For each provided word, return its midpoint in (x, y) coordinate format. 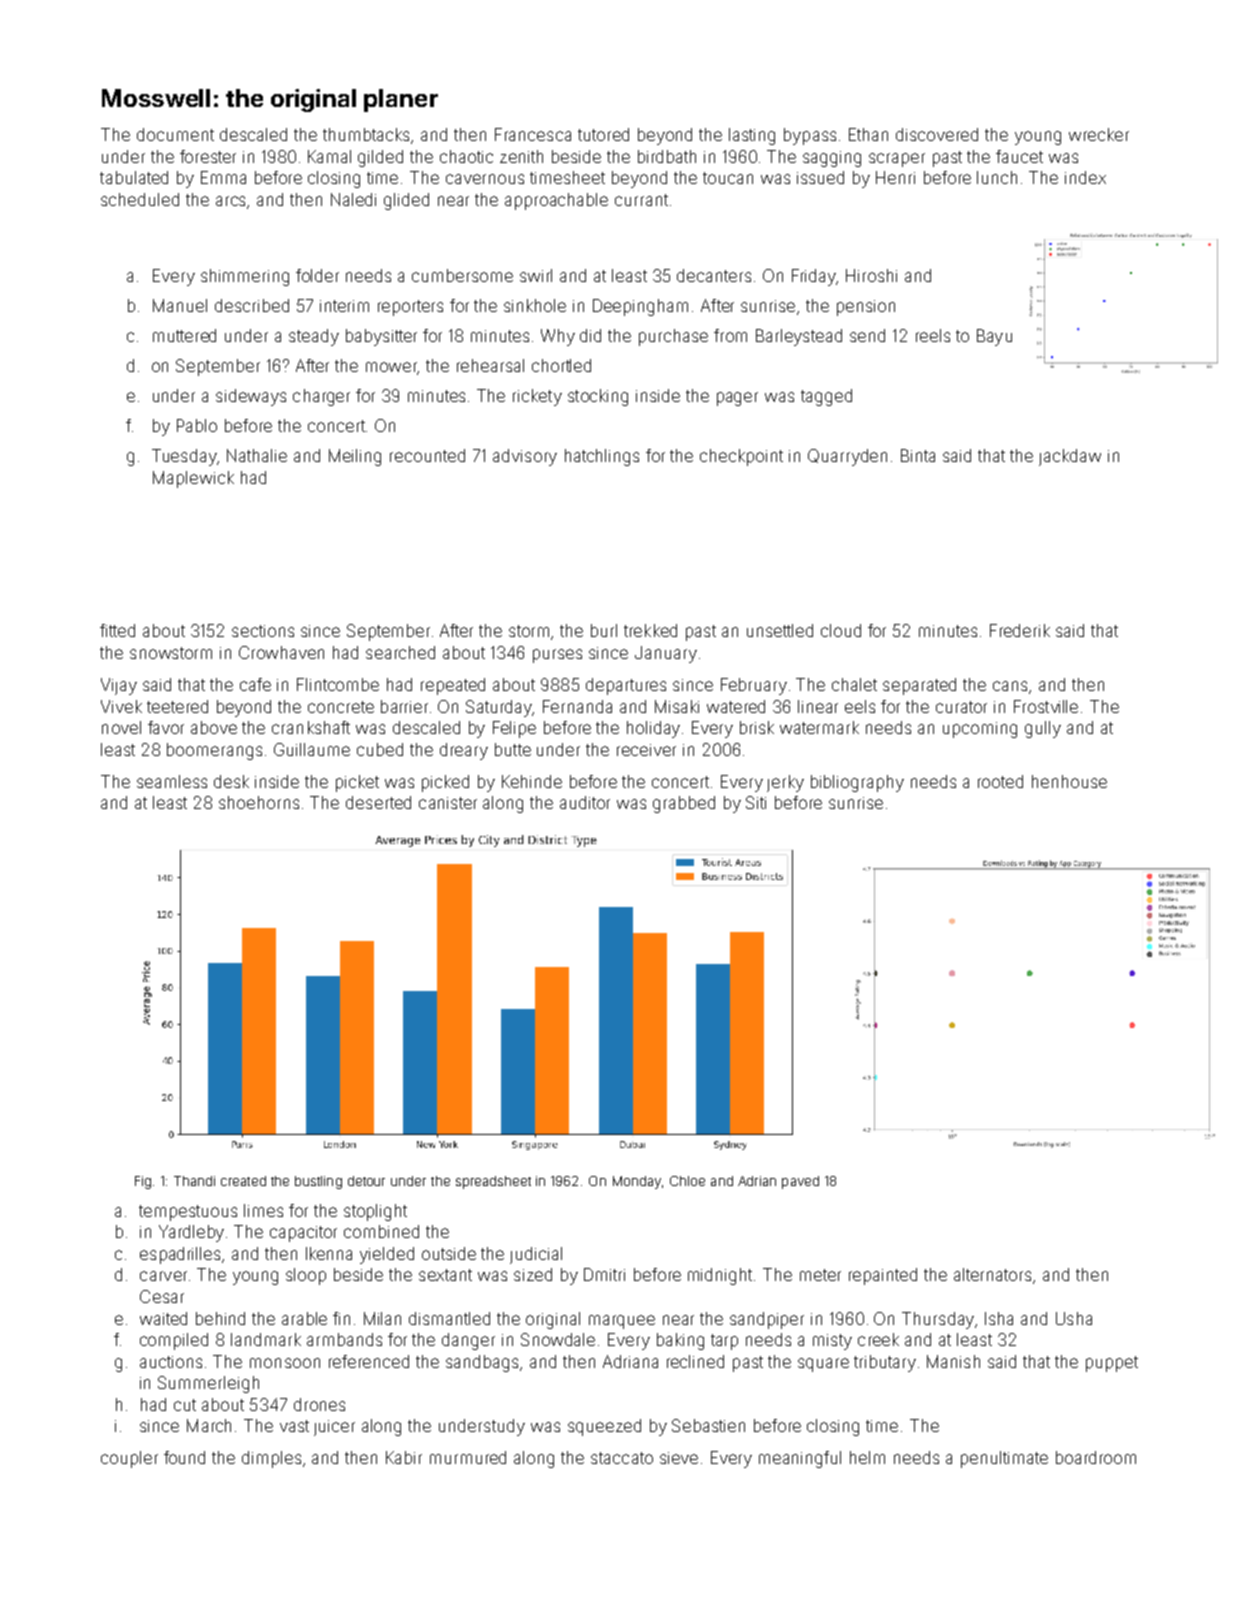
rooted (1000, 781)
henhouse (1069, 781)
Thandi (194, 1181)
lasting (752, 136)
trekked (650, 630)
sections (263, 631)
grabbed (684, 804)
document (175, 134)
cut (185, 1405)
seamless (172, 781)
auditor (585, 802)
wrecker (1099, 134)
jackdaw (1070, 457)
